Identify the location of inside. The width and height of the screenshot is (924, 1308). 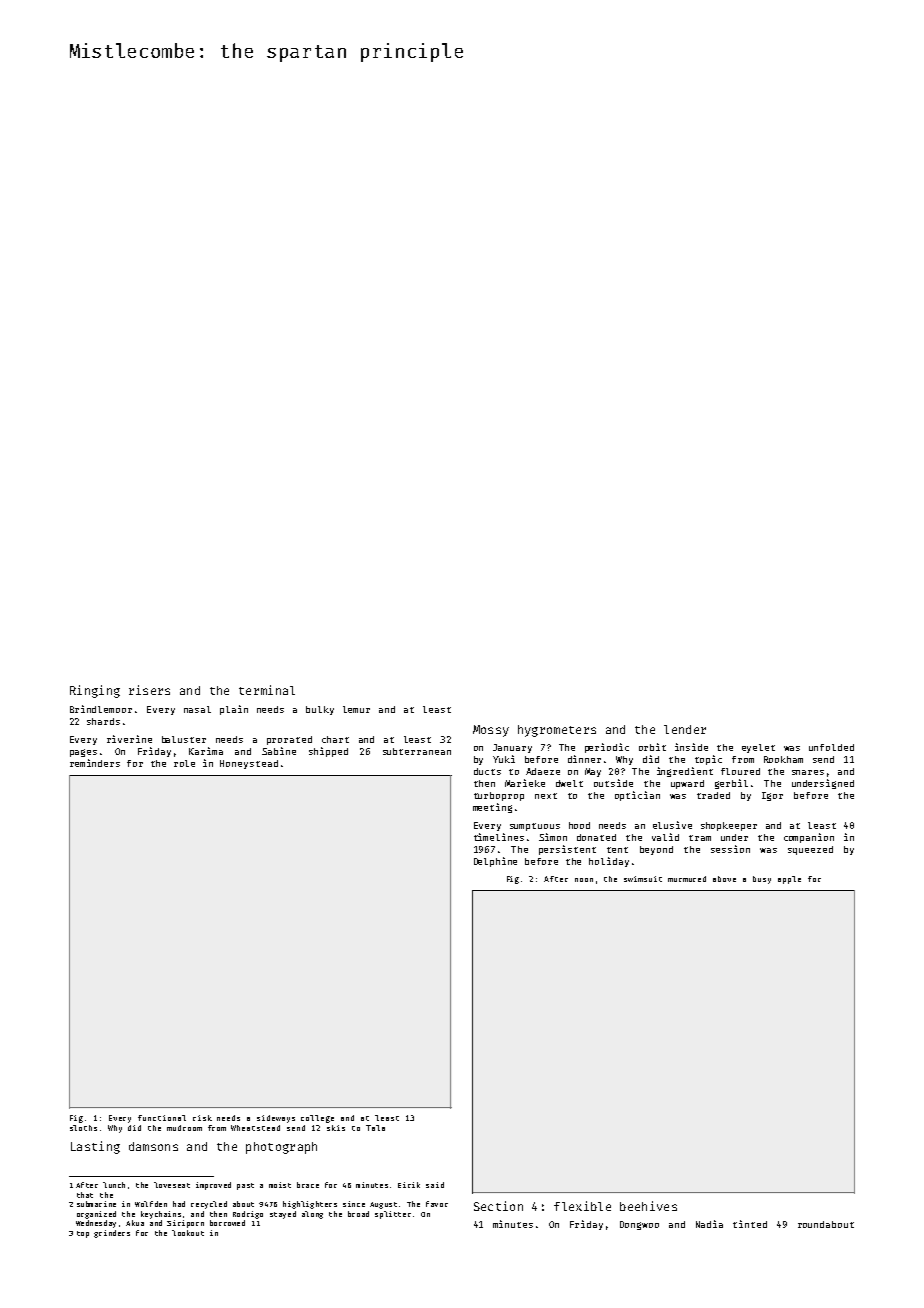
(691, 747).
